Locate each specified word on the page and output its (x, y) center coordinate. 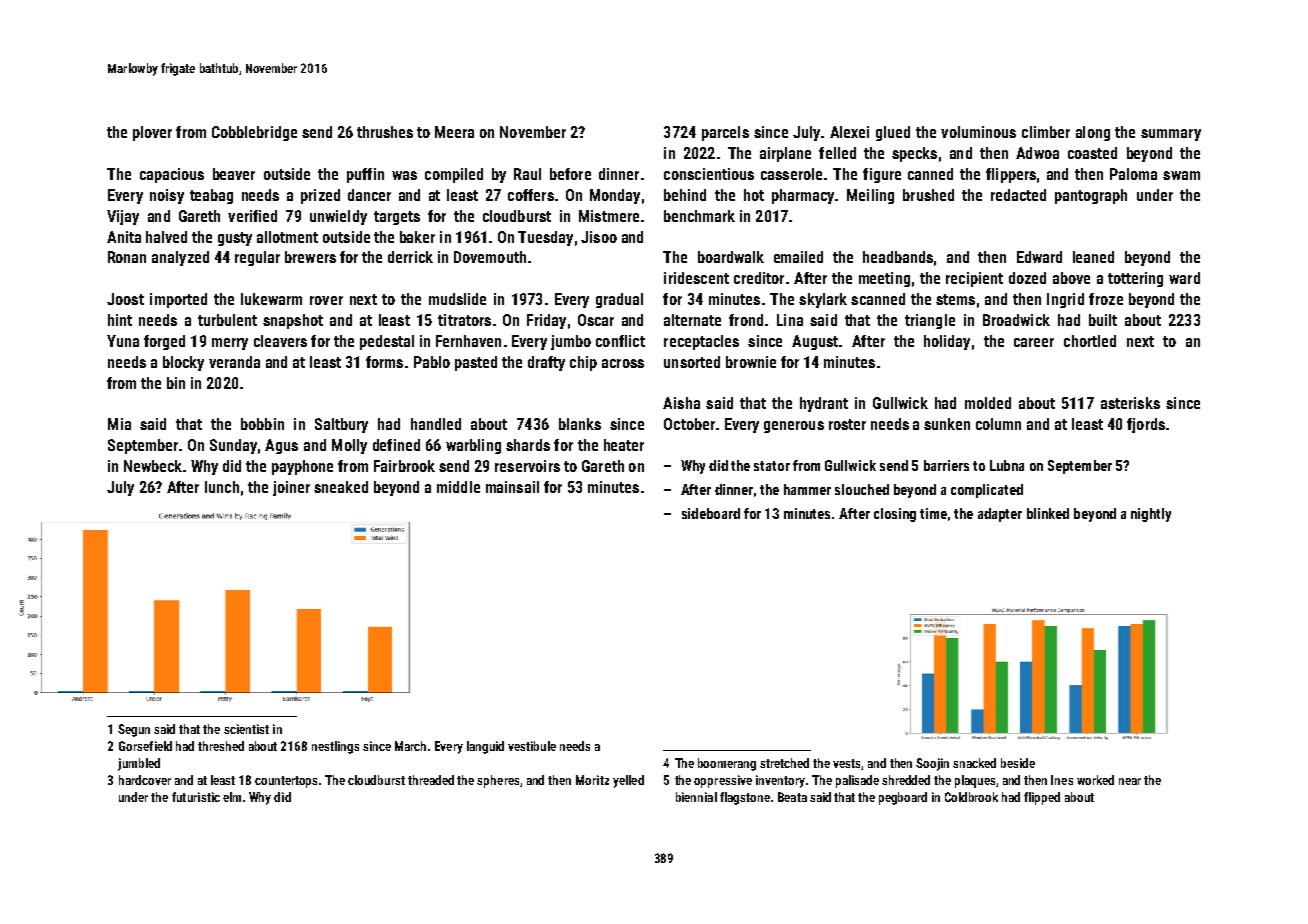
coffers (531, 195)
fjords (1146, 425)
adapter (1000, 515)
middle (458, 487)
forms (384, 362)
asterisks (1130, 403)
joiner (291, 488)
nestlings (335, 747)
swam (1181, 175)
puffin (365, 175)
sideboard (711, 513)
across (623, 363)
